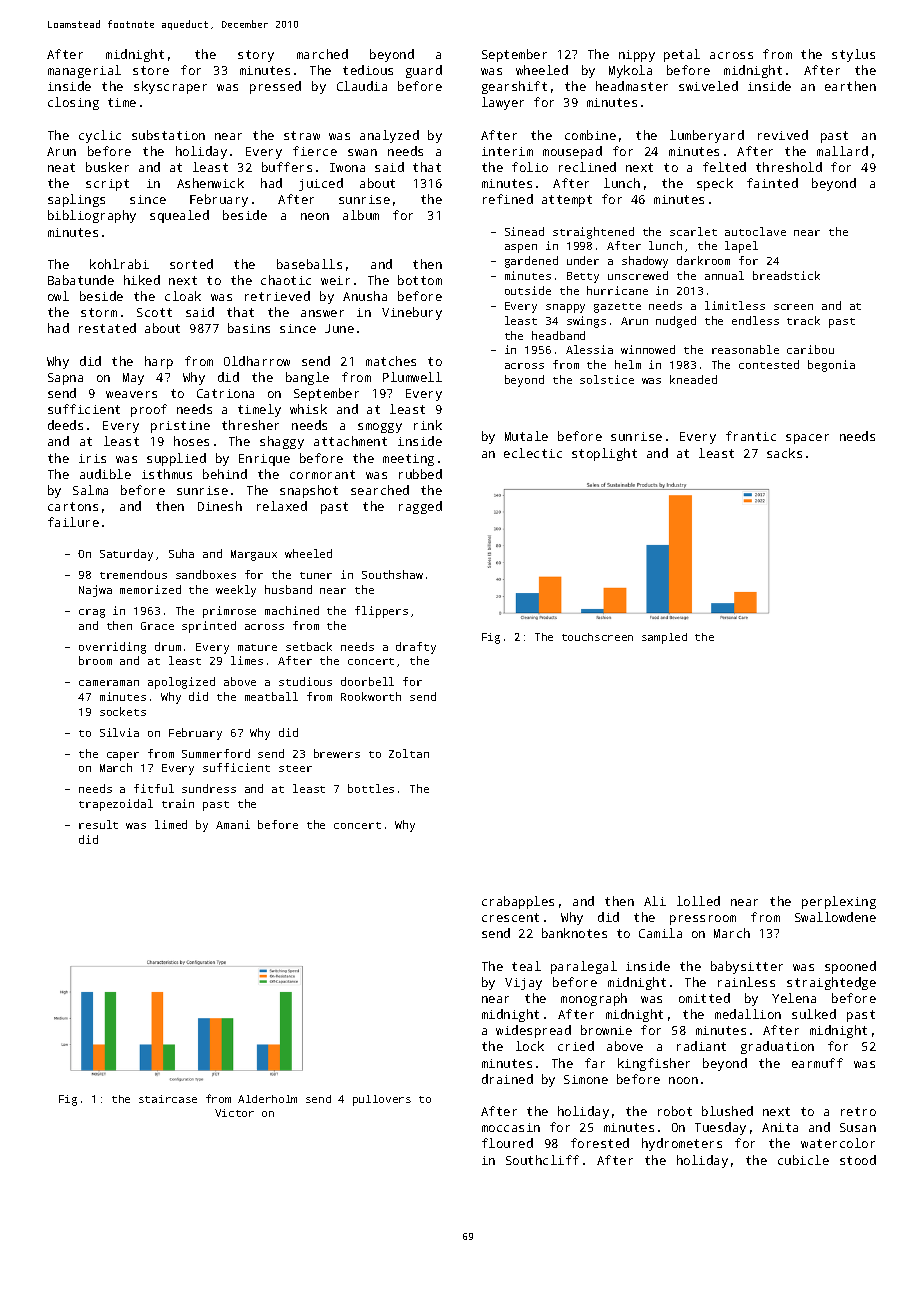 Image resolution: width=924 pixels, height=1314 pixels. What do you see at coordinates (209, 627) in the document?
I see `sprinted` at bounding box center [209, 627].
